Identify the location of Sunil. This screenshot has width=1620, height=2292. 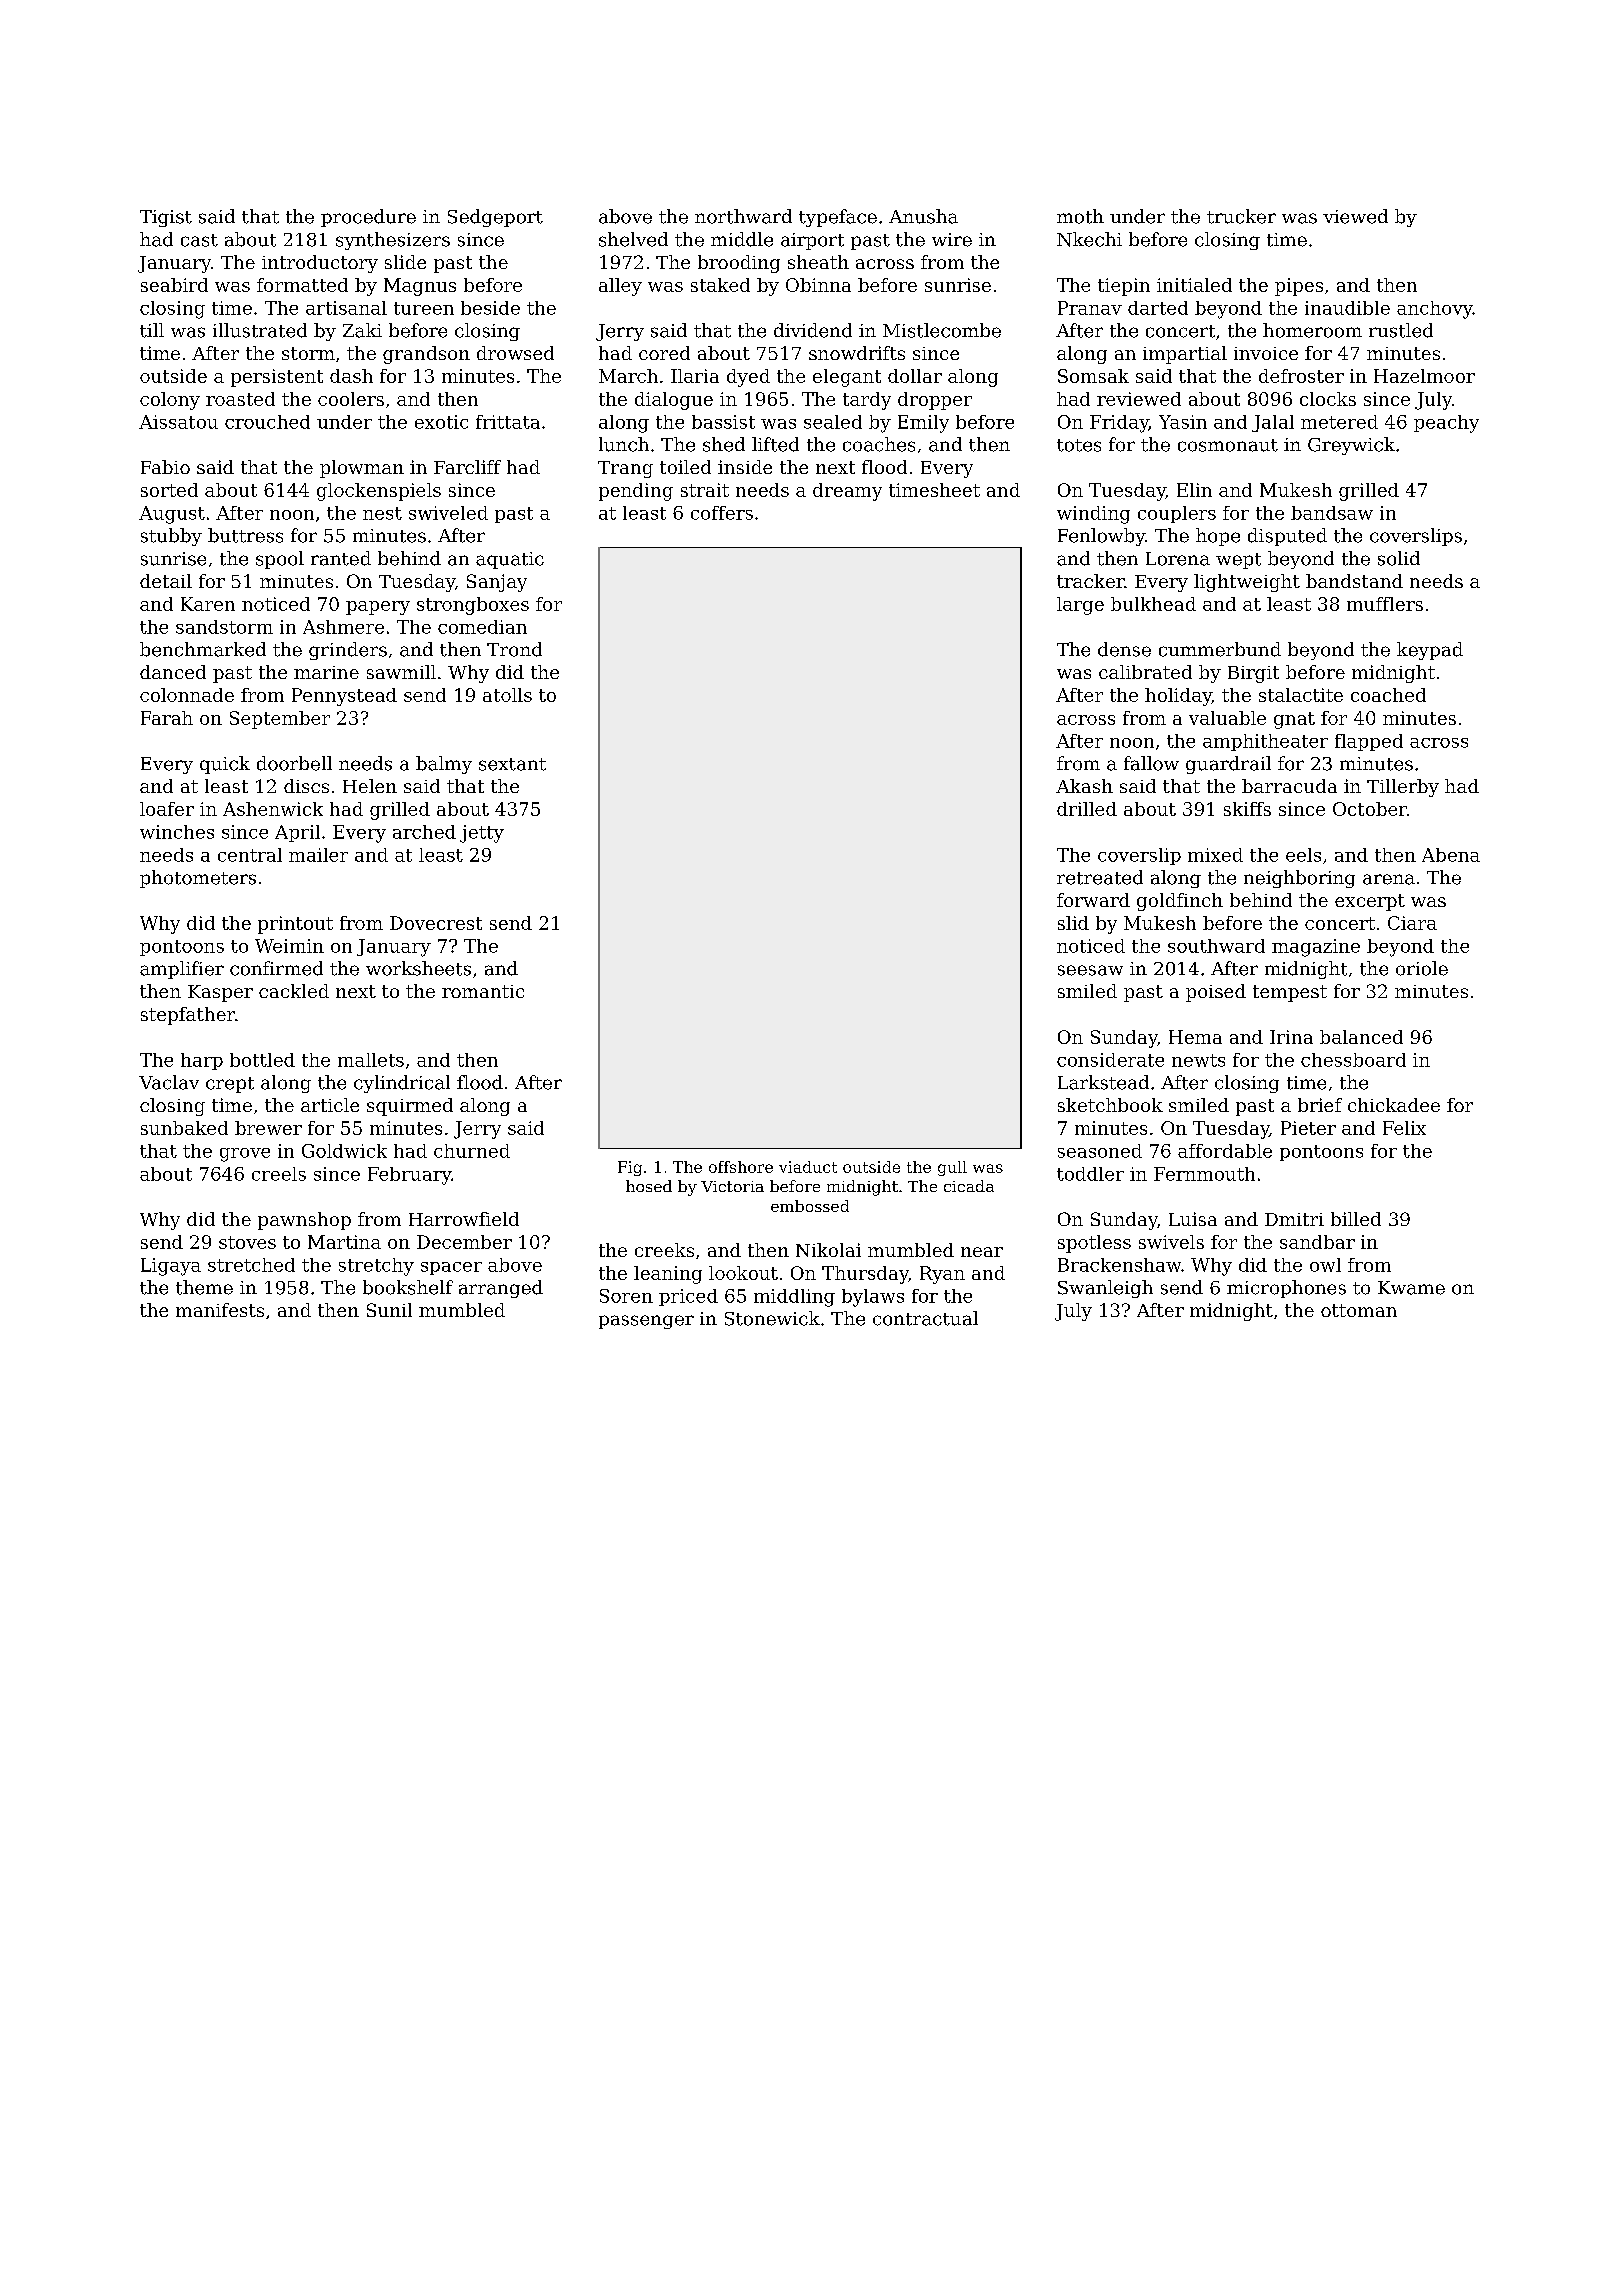
(389, 1310).
